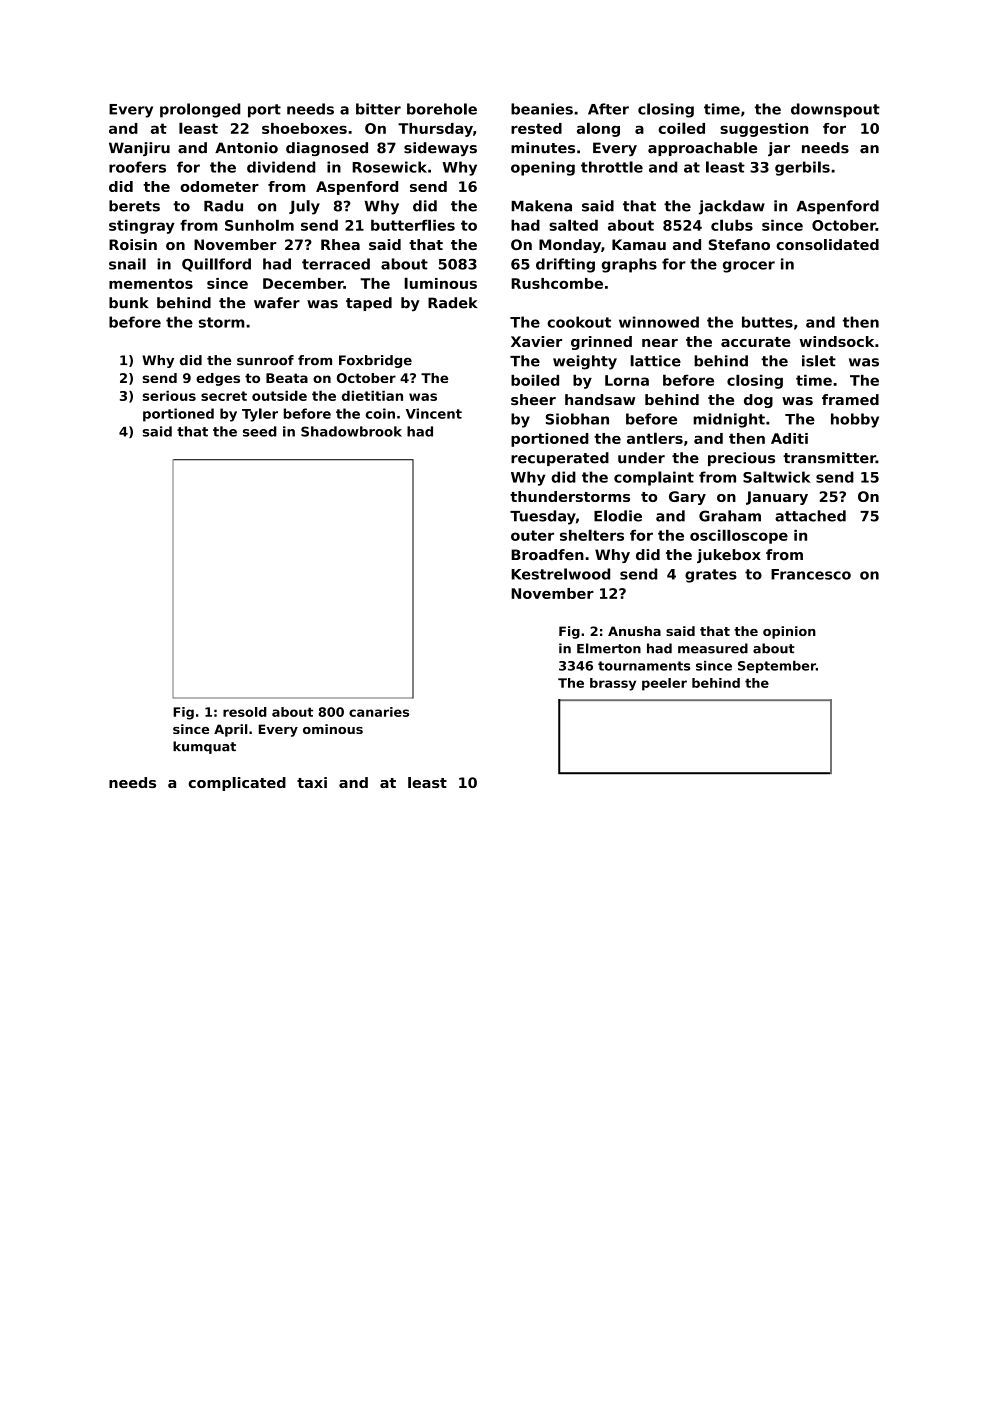 This document has width=988, height=1403. I want to click on serious, so click(169, 395).
